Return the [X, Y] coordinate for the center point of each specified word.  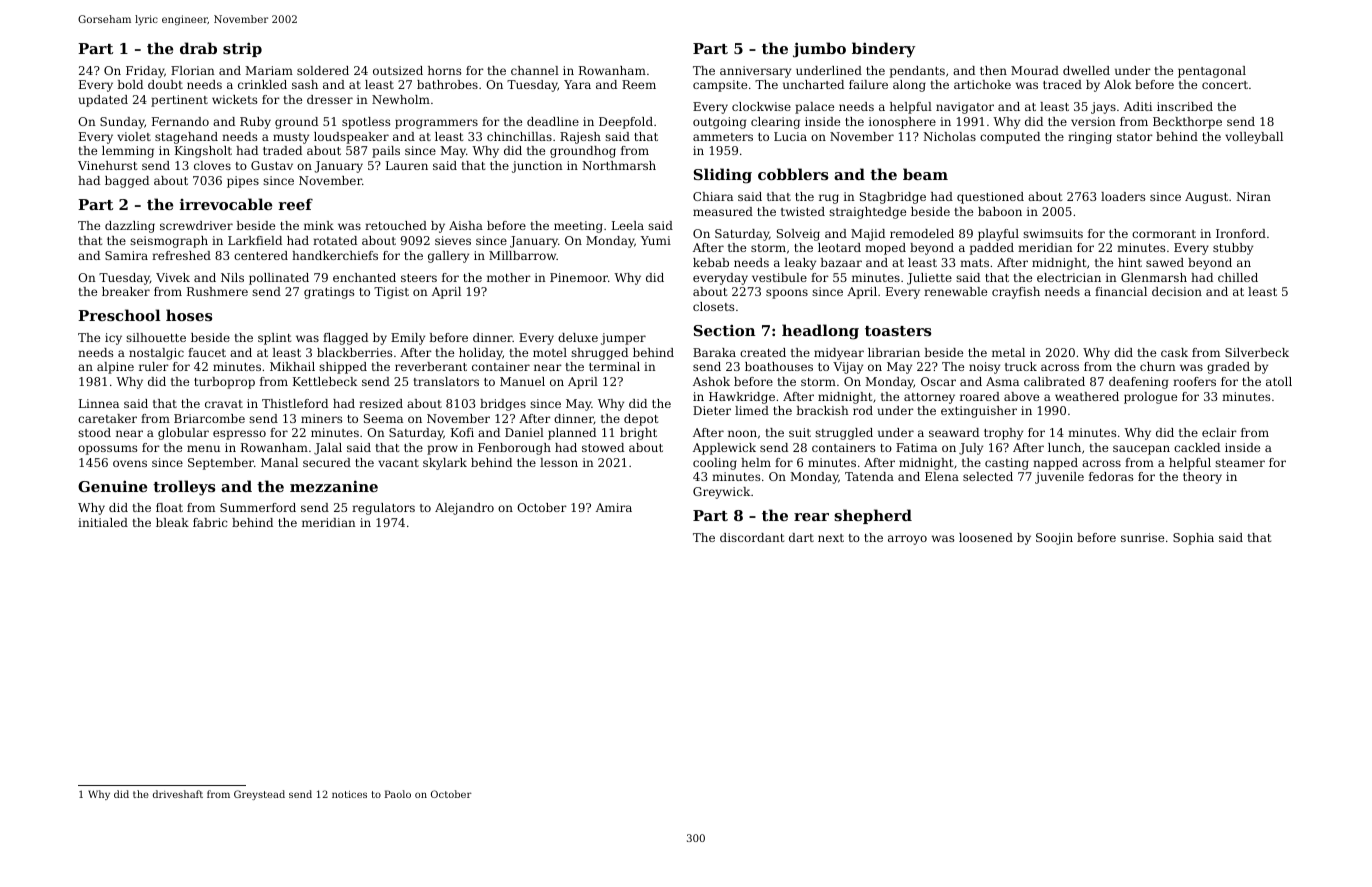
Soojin [1054, 539]
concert [1225, 85]
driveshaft [178, 794]
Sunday [122, 123]
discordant [752, 537]
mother [509, 277]
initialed [103, 522]
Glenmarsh [1154, 277]
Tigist [391, 293]
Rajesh [580, 138]
